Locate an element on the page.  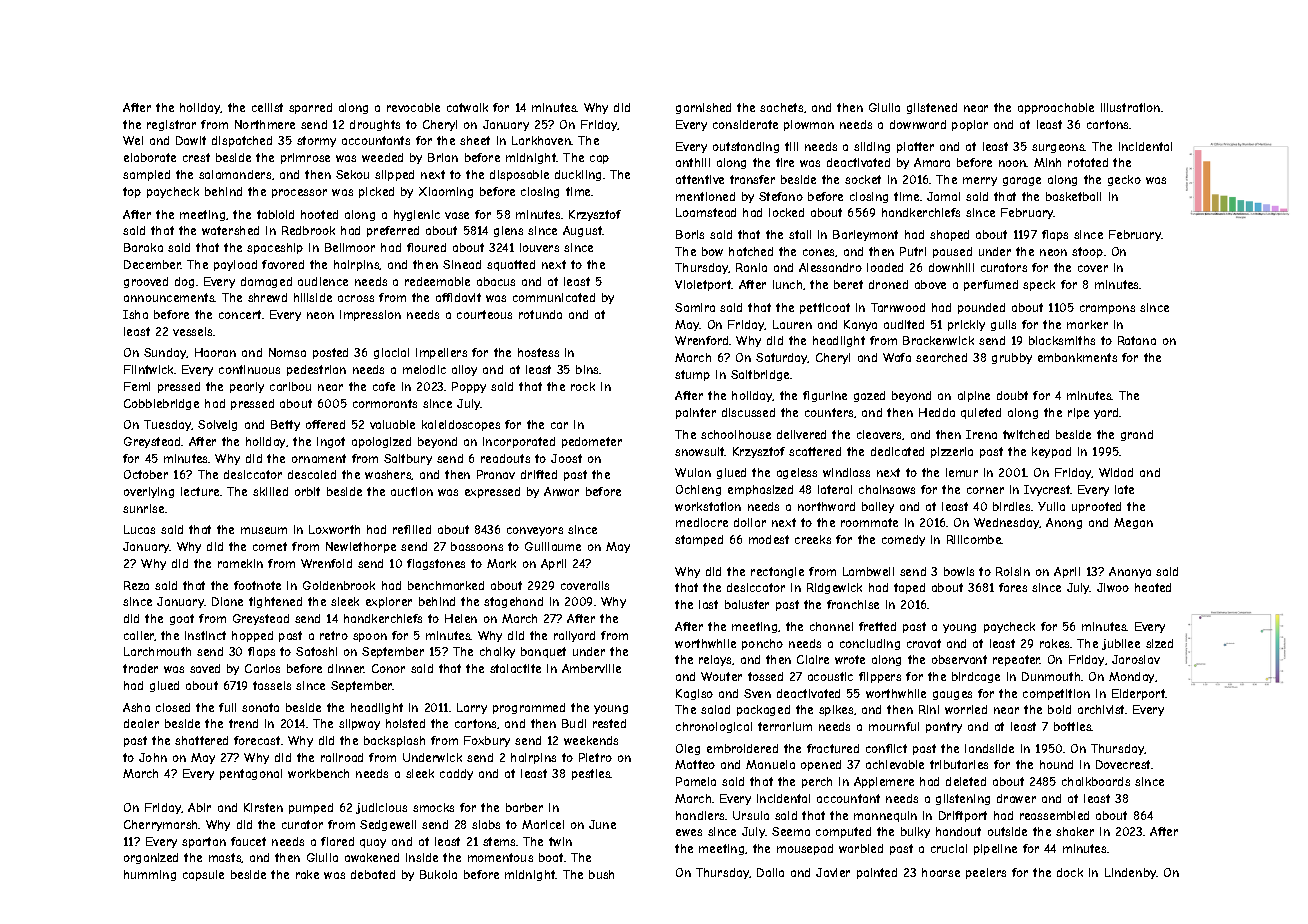
debated is located at coordinates (373, 874).
